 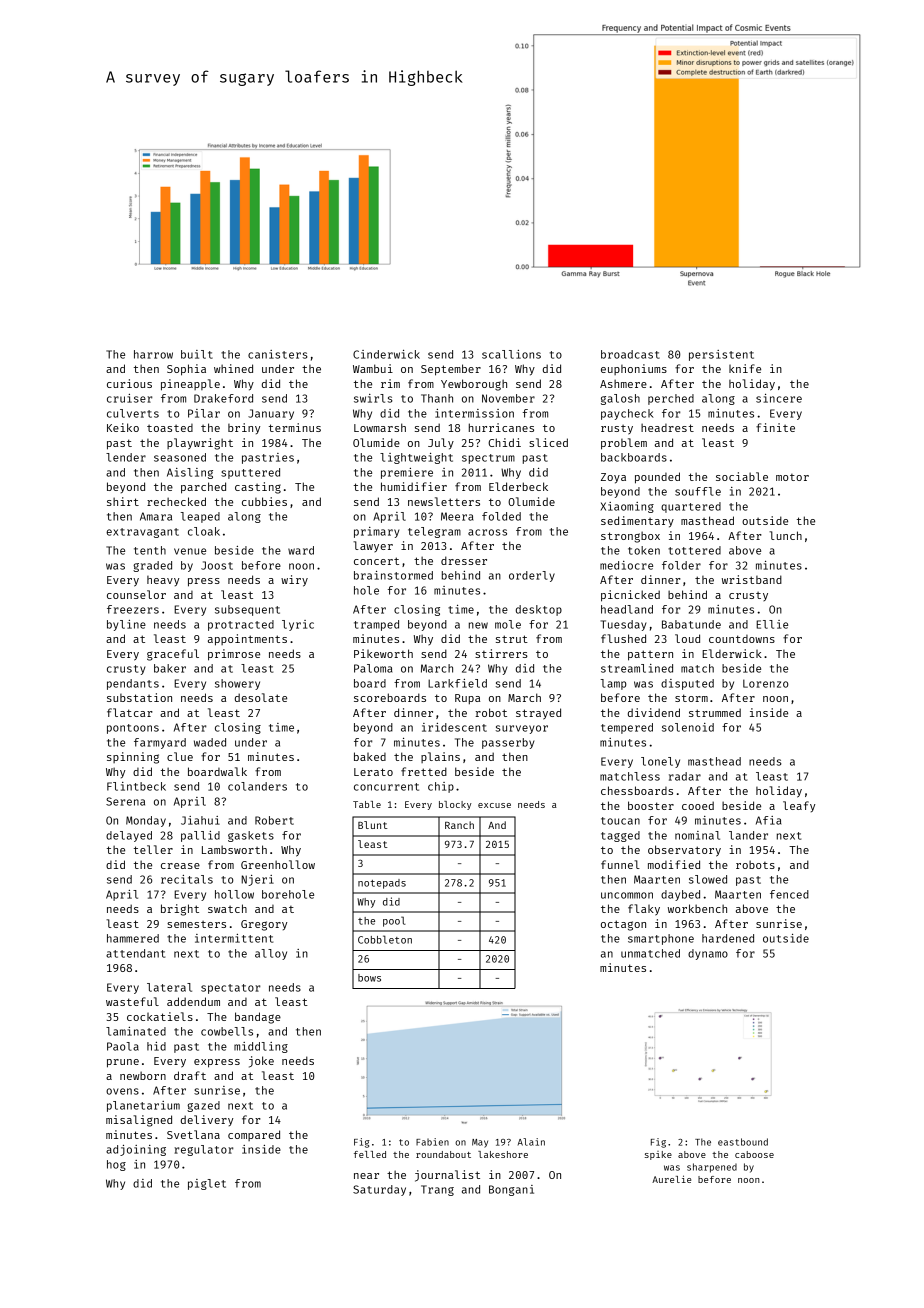 I want to click on solenoid, so click(x=688, y=727).
